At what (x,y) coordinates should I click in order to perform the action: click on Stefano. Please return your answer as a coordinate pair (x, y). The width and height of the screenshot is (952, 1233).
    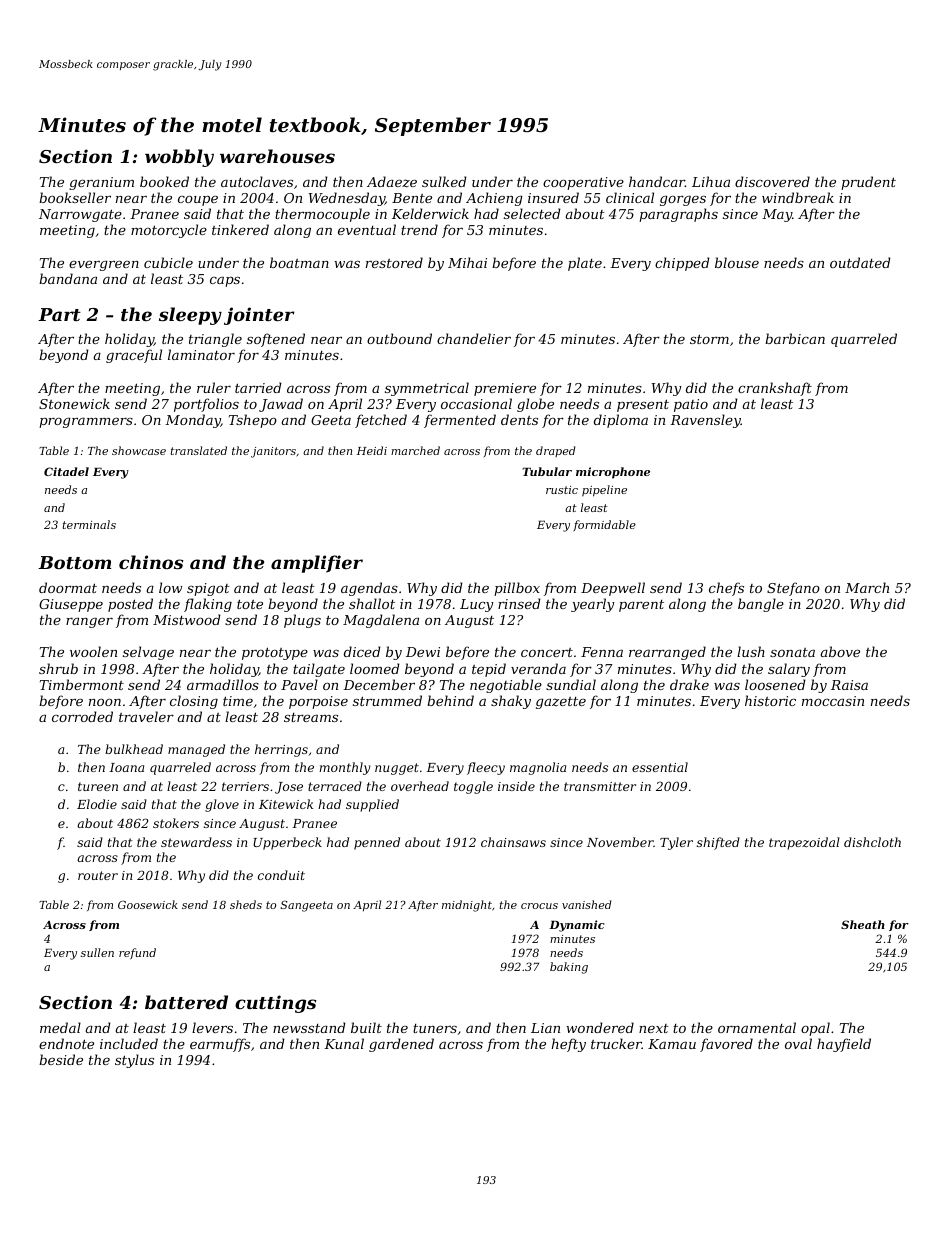
    Looking at the image, I should click on (793, 589).
